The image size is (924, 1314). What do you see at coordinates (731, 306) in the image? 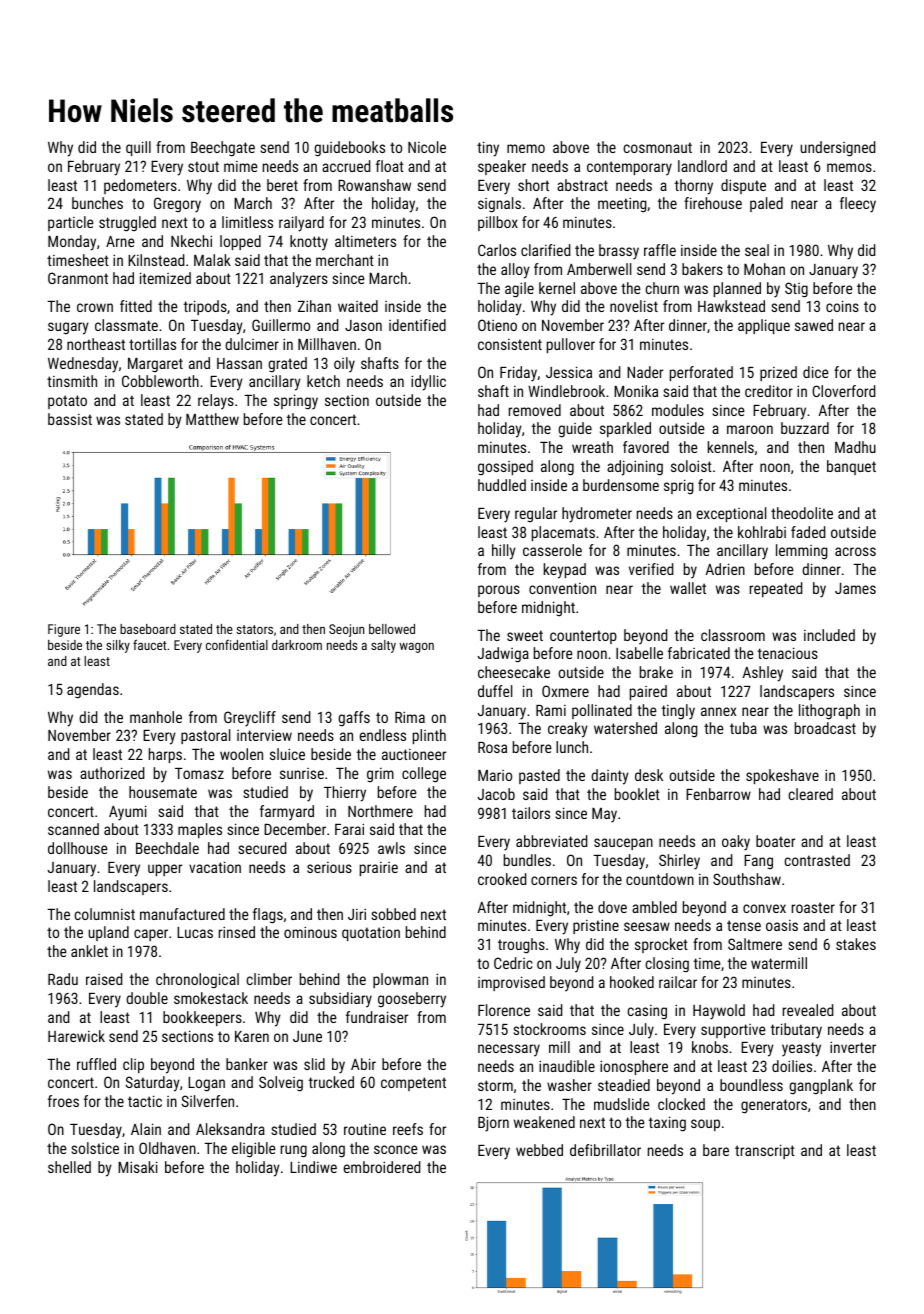
I see `Hawkstead` at bounding box center [731, 306].
